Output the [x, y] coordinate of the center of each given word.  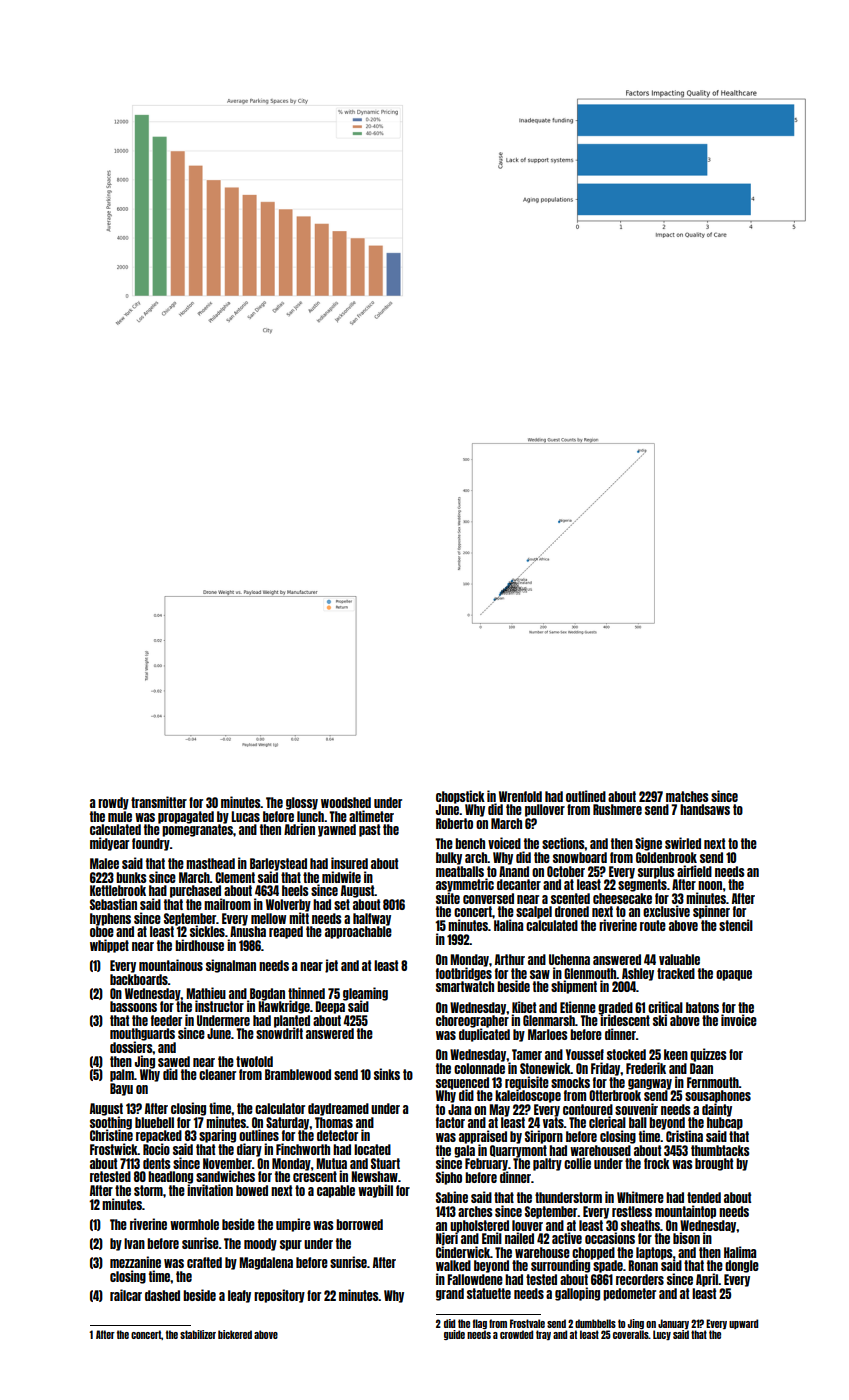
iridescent [625, 1020]
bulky [449, 858]
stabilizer [198, 1334]
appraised [483, 1137]
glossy [302, 803]
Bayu [121, 1089]
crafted [204, 1262]
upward [743, 1324]
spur [291, 1245]
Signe [648, 844]
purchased [195, 891]
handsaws [705, 809]
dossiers [131, 1047]
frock [657, 1163]
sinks [387, 1074]
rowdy [113, 803]
